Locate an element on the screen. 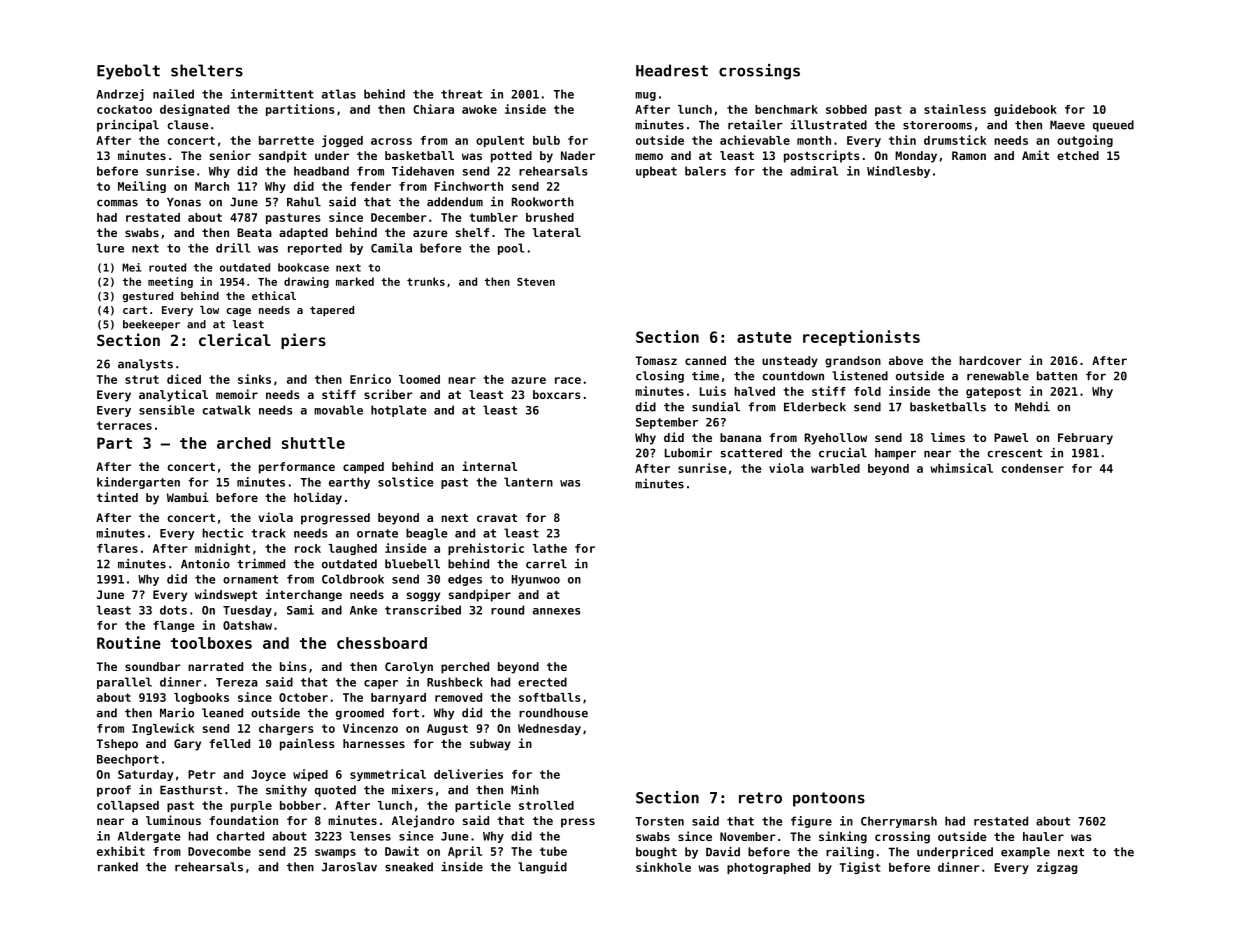  threat is located at coordinates (461, 94).
